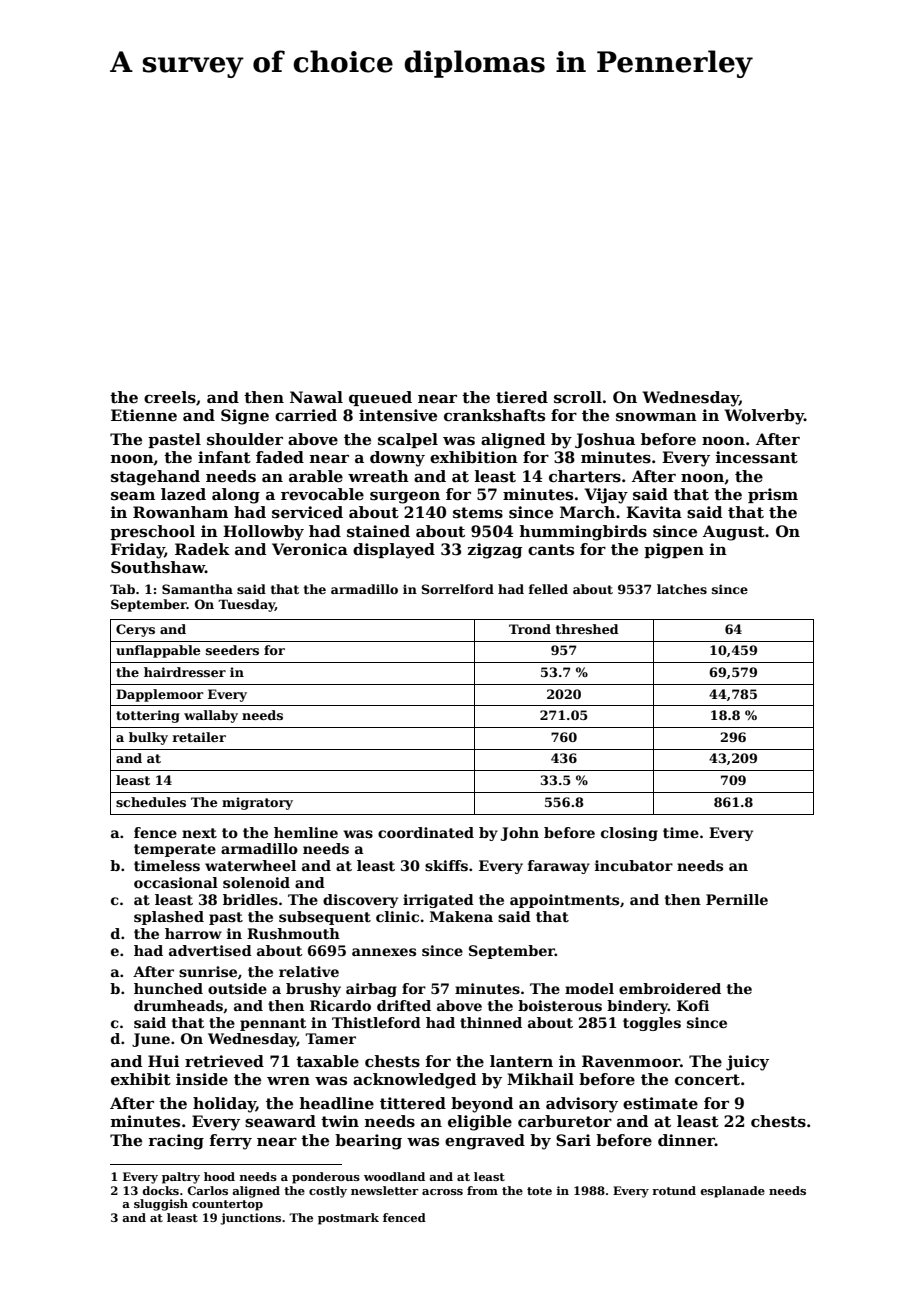 The width and height of the page is (924, 1308). What do you see at coordinates (397, 459) in the page?
I see `downy` at bounding box center [397, 459].
